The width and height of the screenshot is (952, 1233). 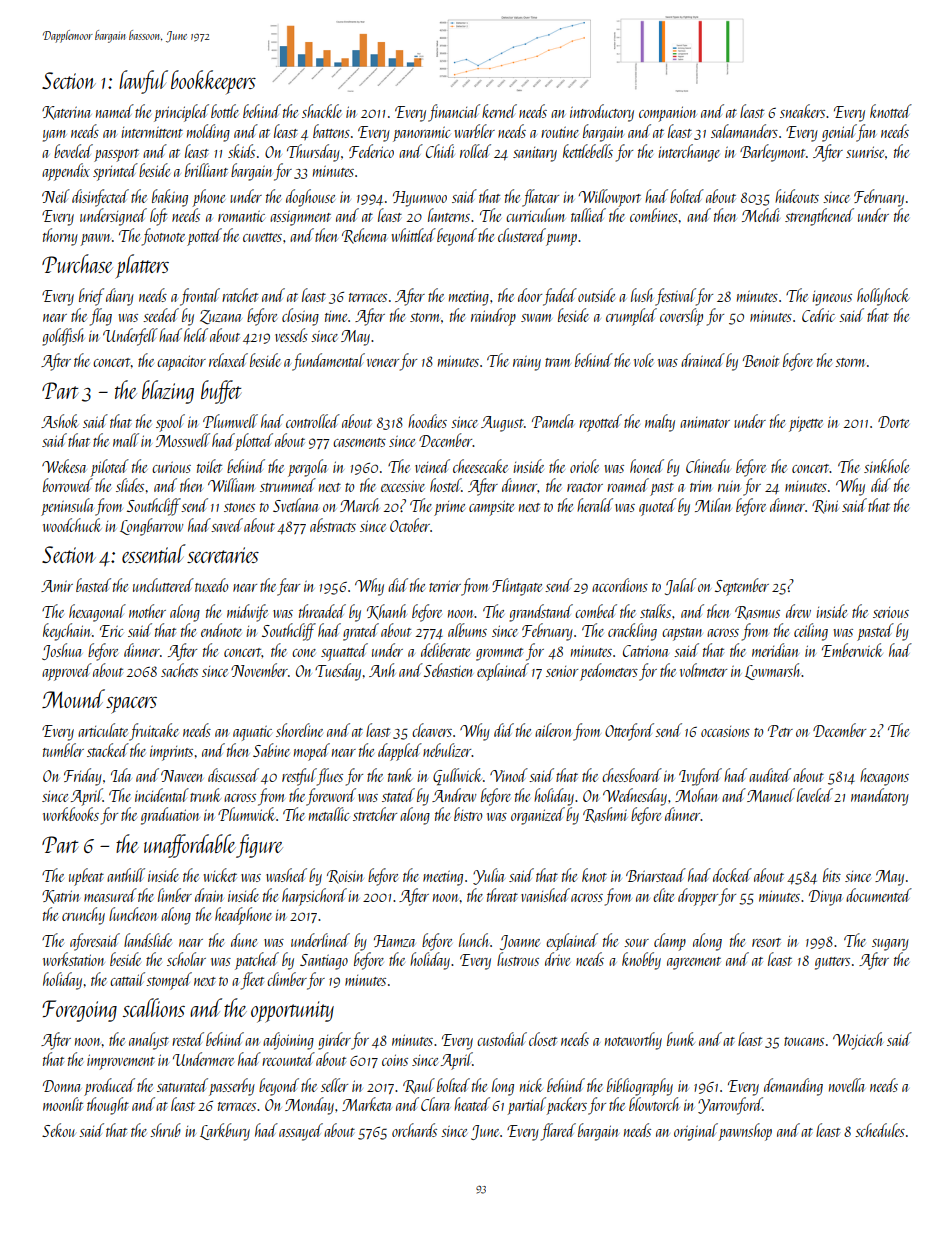 What do you see at coordinates (891, 612) in the screenshot?
I see `serious` at bounding box center [891, 612].
